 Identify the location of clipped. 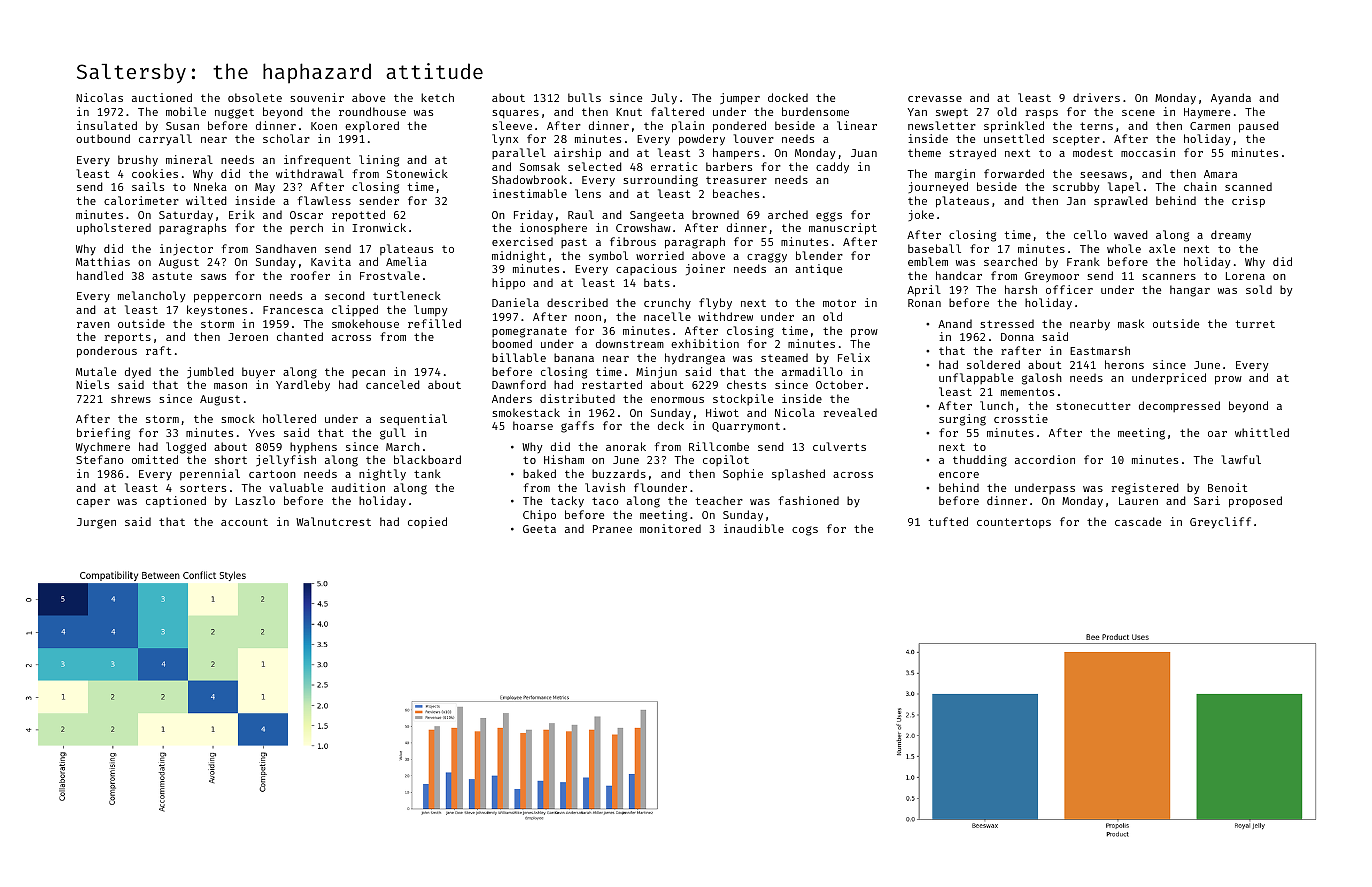
(355, 310).
